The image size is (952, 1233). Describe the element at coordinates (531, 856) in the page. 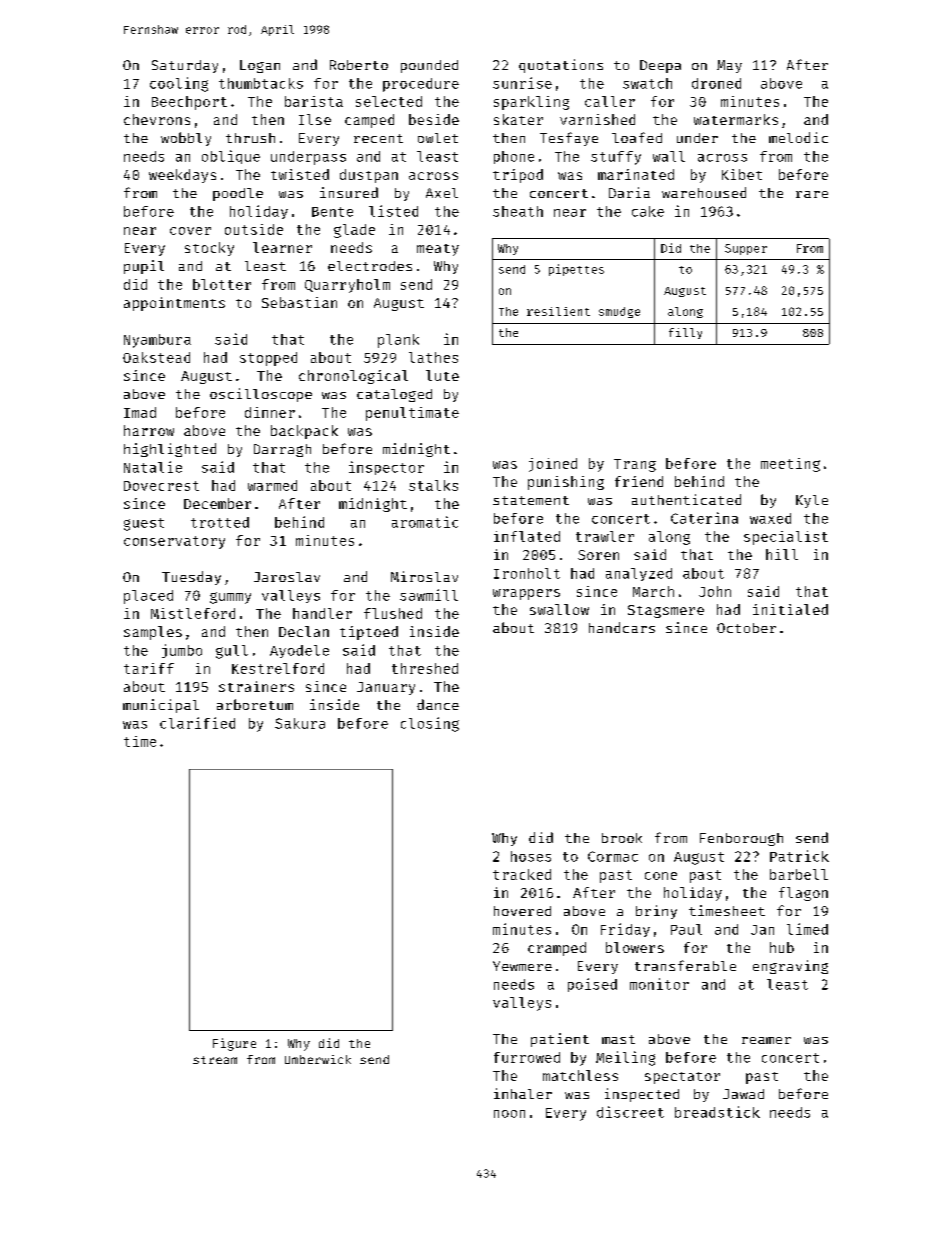

I see `hoses` at that location.
